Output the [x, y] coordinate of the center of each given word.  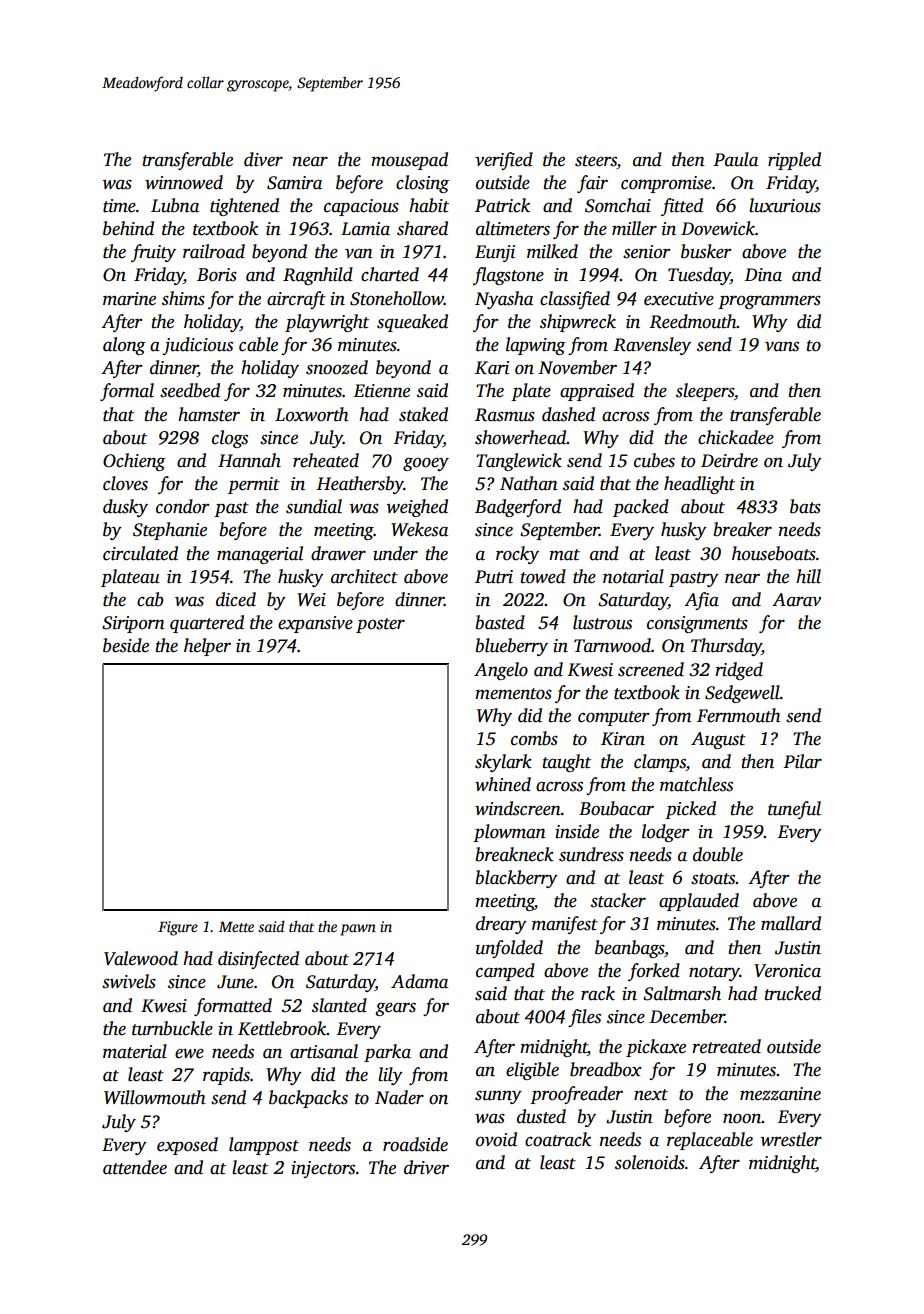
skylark [503, 763]
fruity [153, 253]
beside [126, 645]
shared [422, 228]
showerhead [521, 437]
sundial [314, 506]
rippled [794, 161]
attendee [135, 1167]
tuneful [794, 810]
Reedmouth [693, 321]
